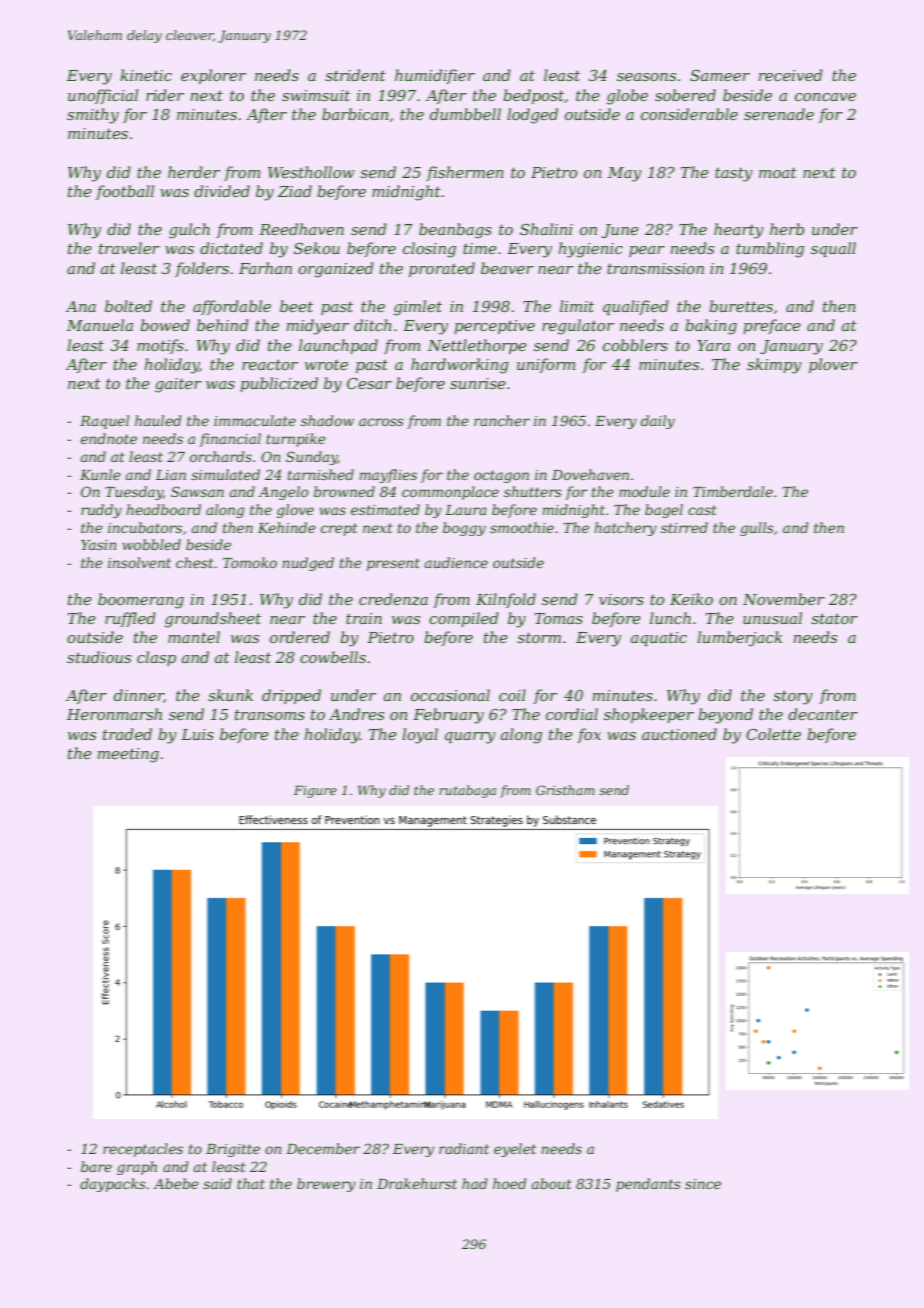 The width and height of the screenshot is (924, 1308). I want to click on humidifier, so click(435, 76).
